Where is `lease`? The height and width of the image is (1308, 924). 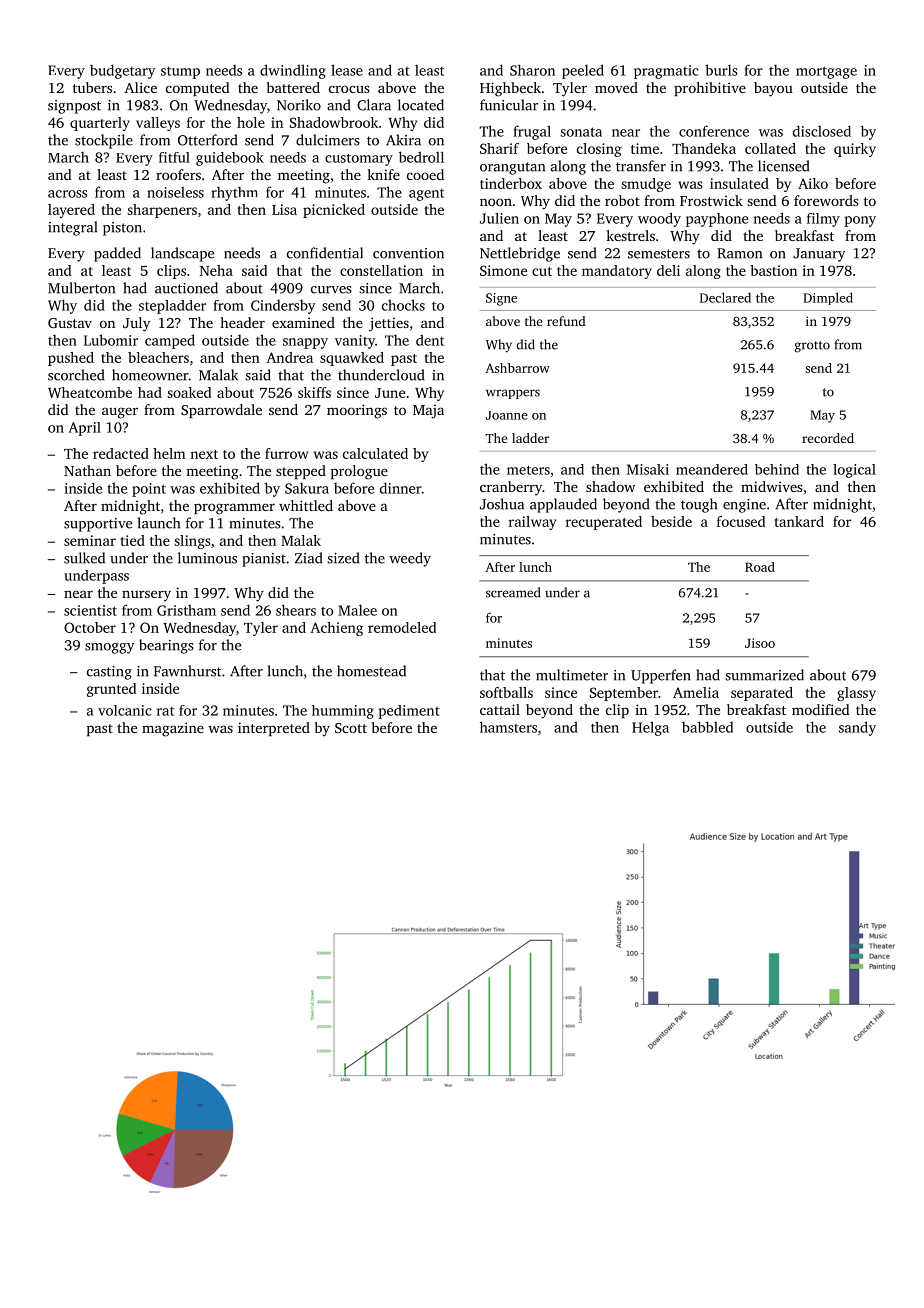 lease is located at coordinates (347, 70).
